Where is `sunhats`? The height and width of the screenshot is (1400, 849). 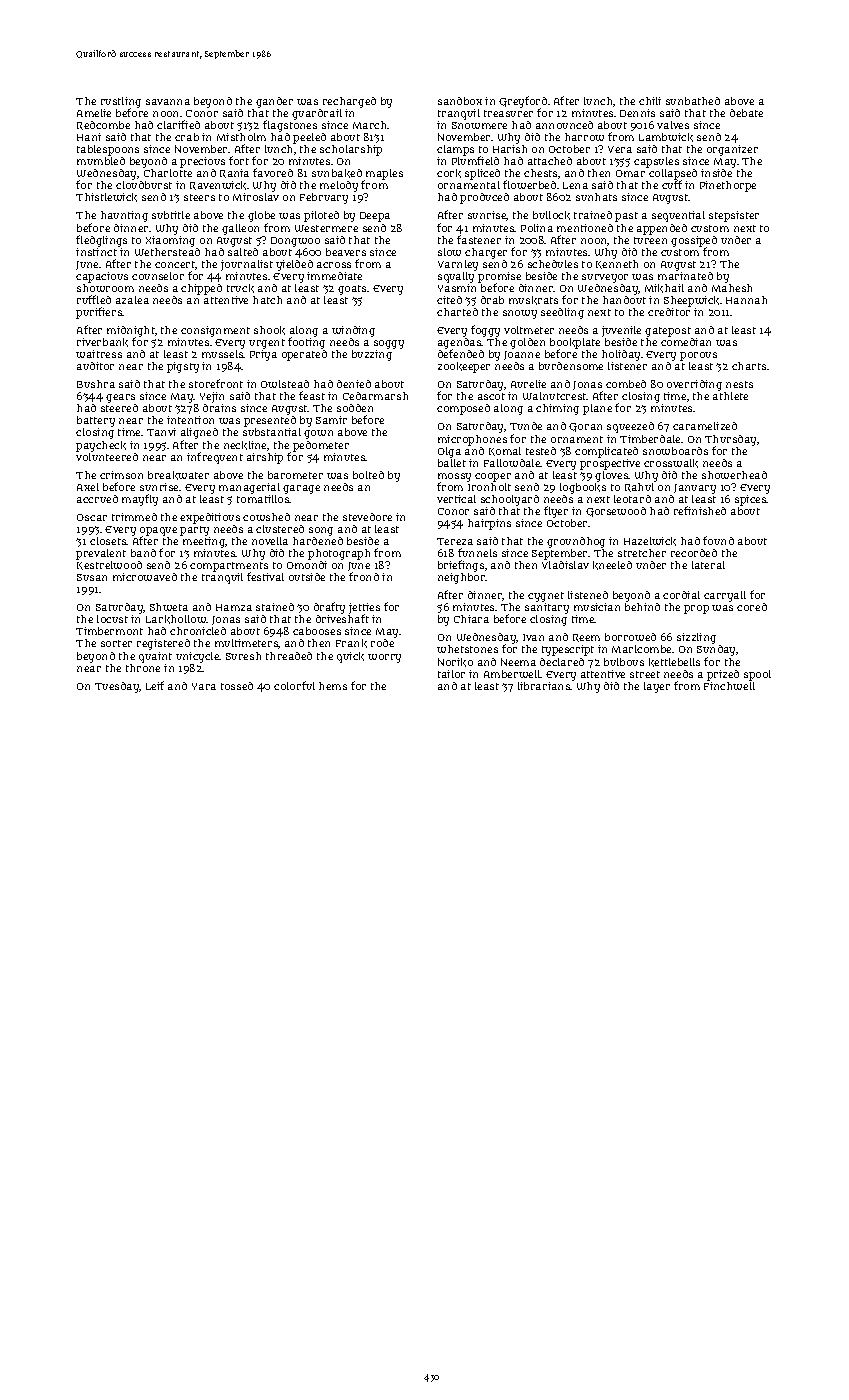
sunhats is located at coordinates (596, 197).
